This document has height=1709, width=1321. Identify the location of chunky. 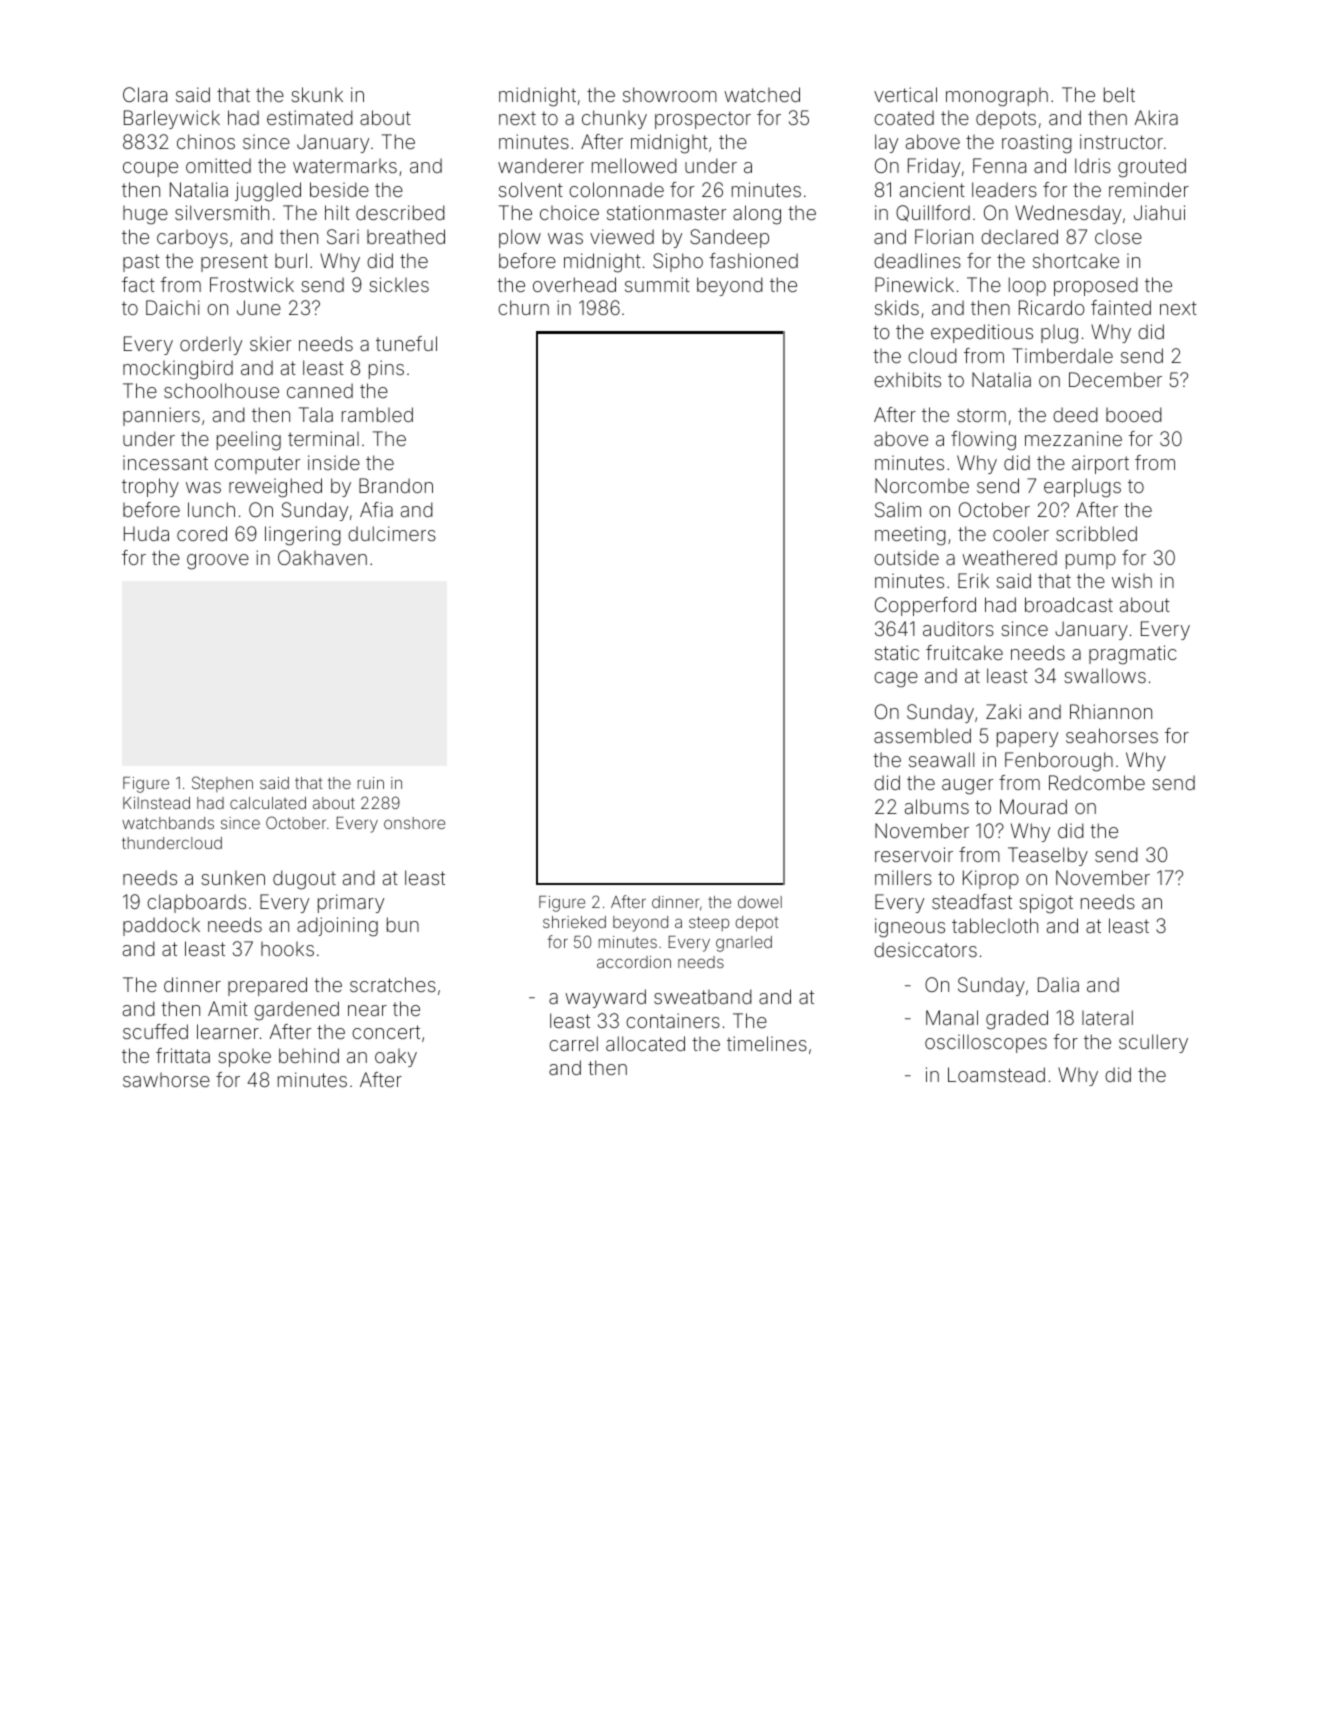
(614, 119).
